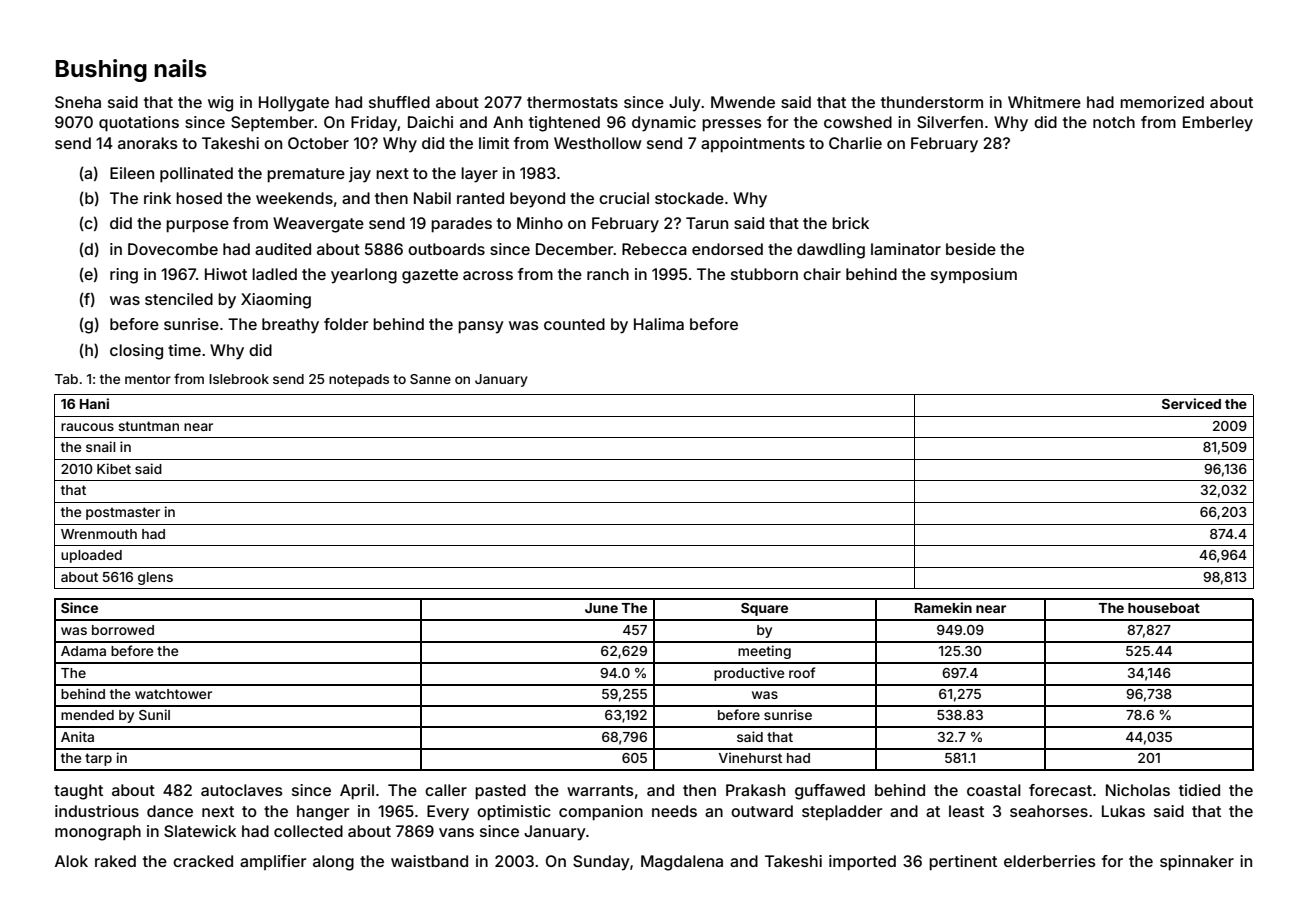 This screenshot has width=1308, height=924. Describe the element at coordinates (971, 249) in the screenshot. I see `beside` at that location.
